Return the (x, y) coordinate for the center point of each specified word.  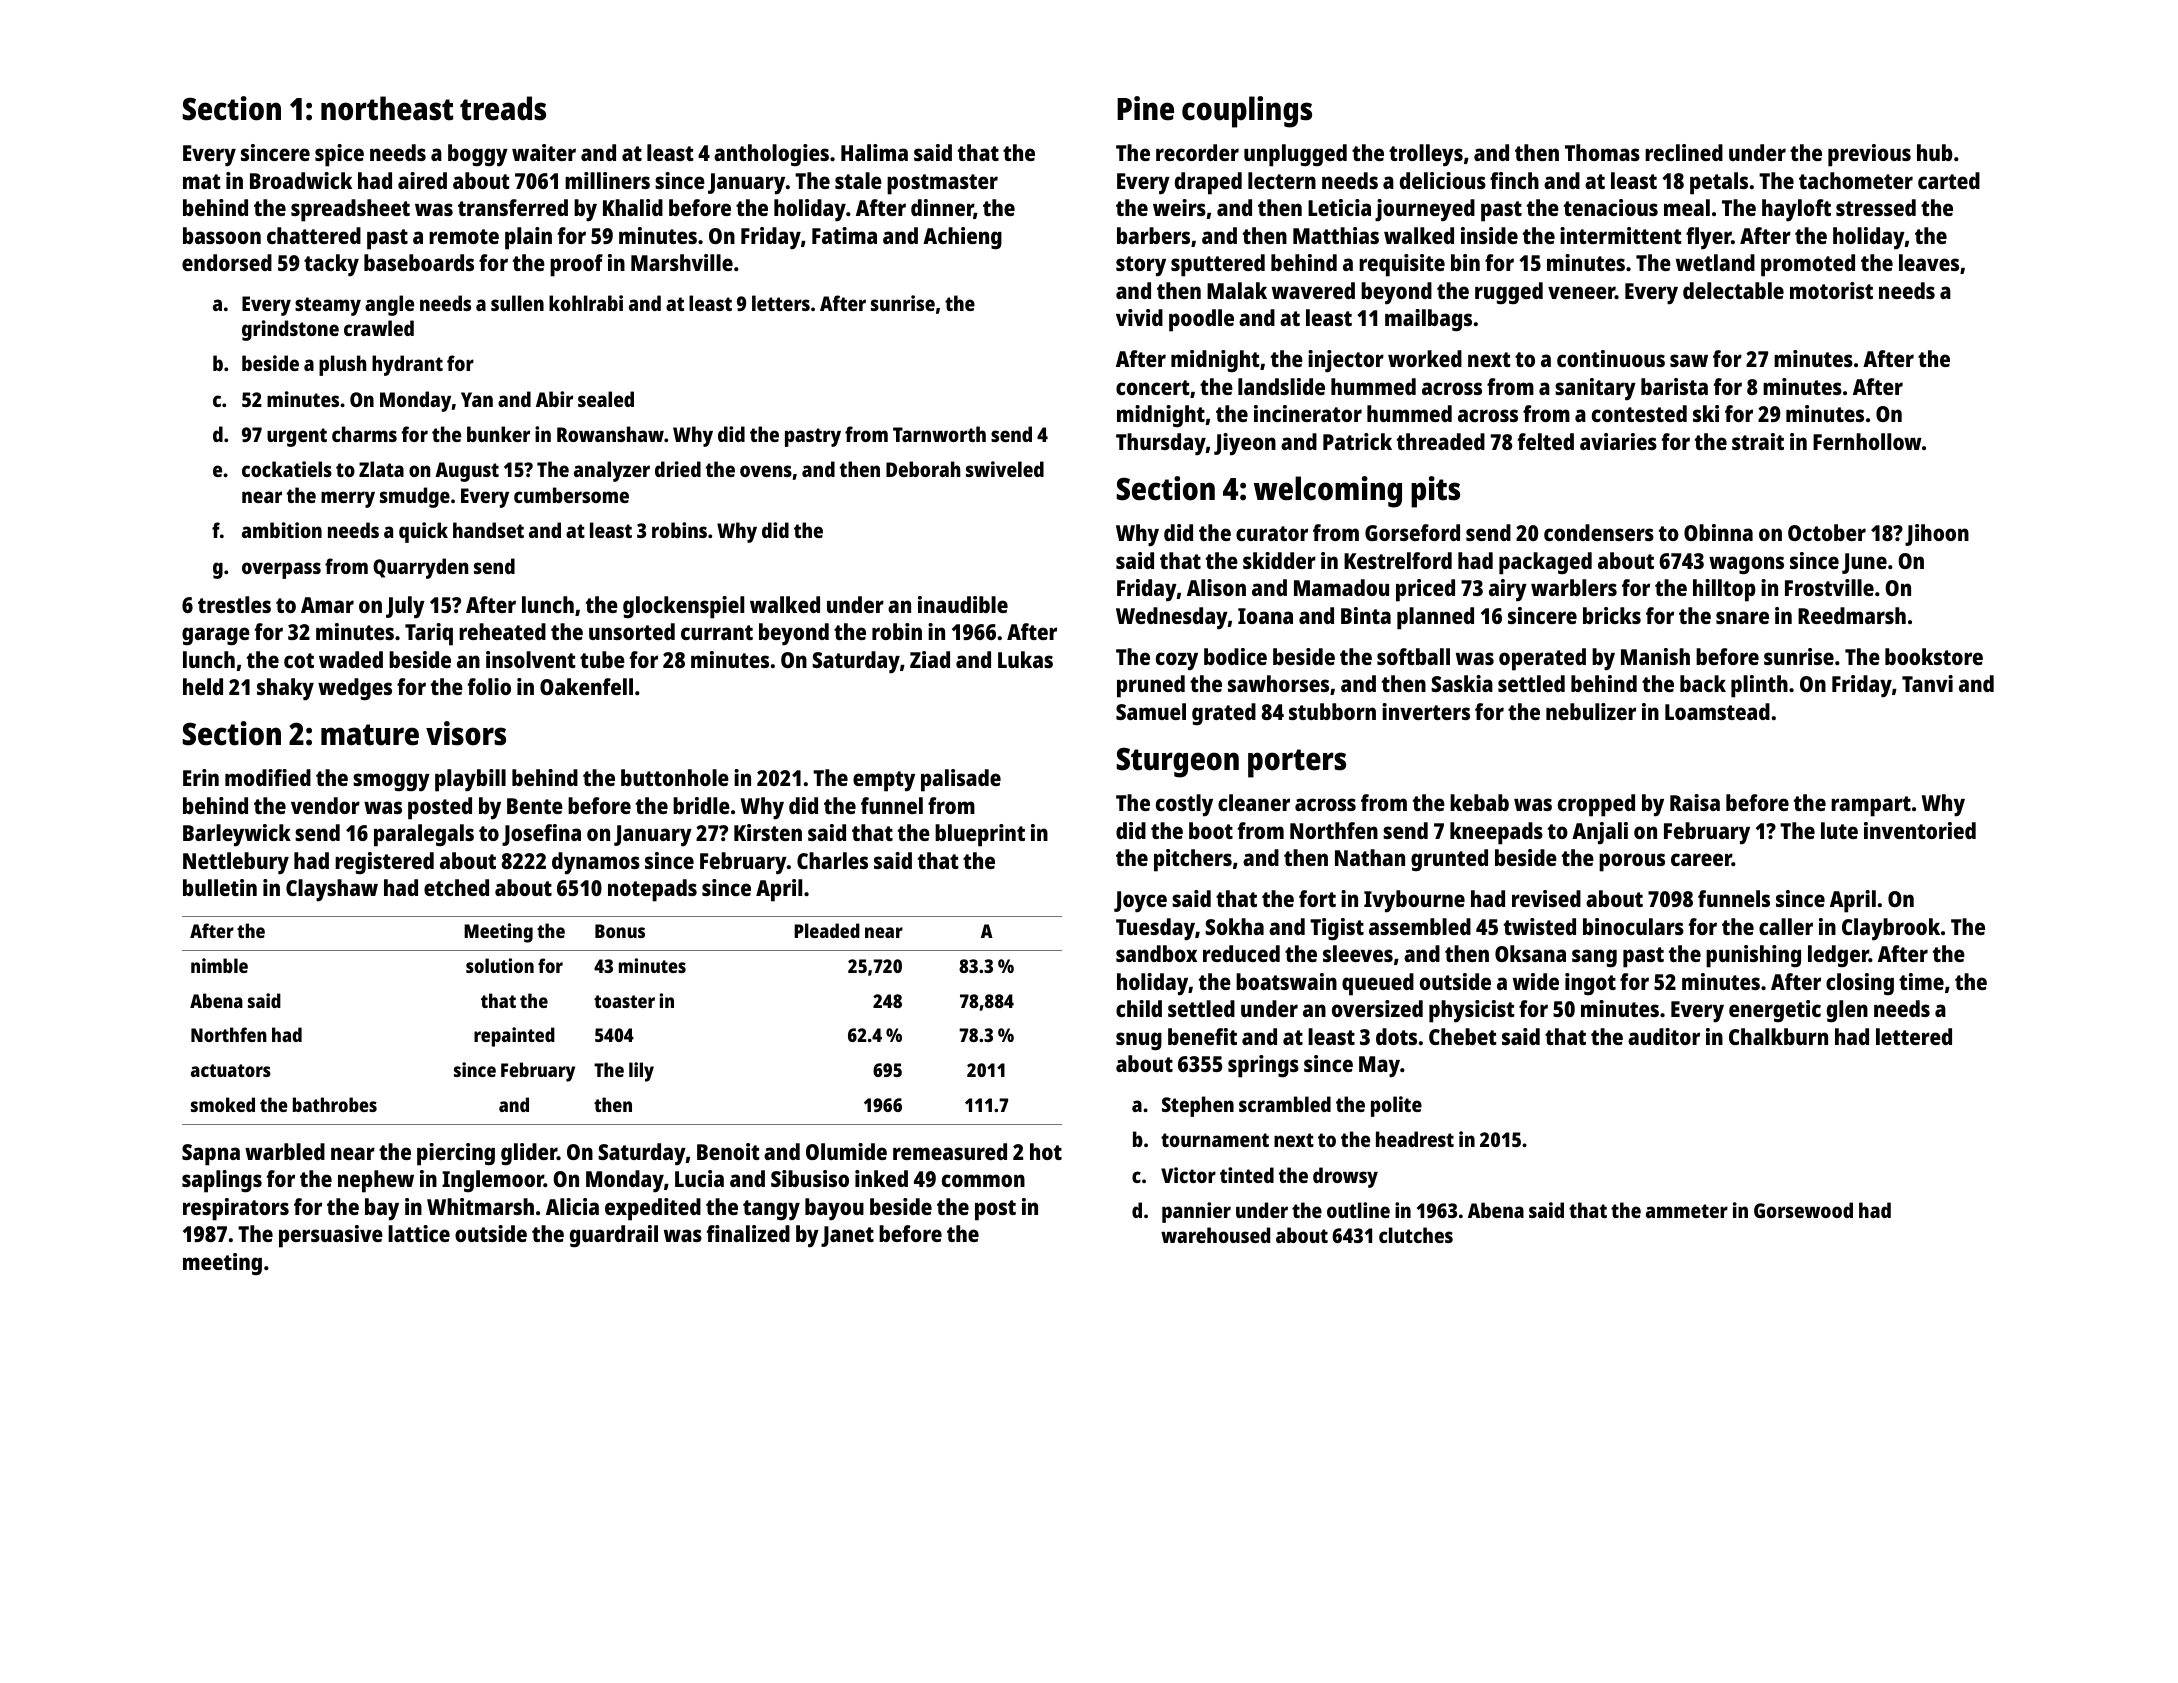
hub (1935, 152)
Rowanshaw (610, 434)
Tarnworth (939, 434)
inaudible (963, 604)
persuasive (331, 1236)
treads (503, 108)
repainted (514, 1037)
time (1921, 981)
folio (489, 686)
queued (1378, 984)
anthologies (771, 155)
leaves (1929, 262)
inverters (1426, 711)
